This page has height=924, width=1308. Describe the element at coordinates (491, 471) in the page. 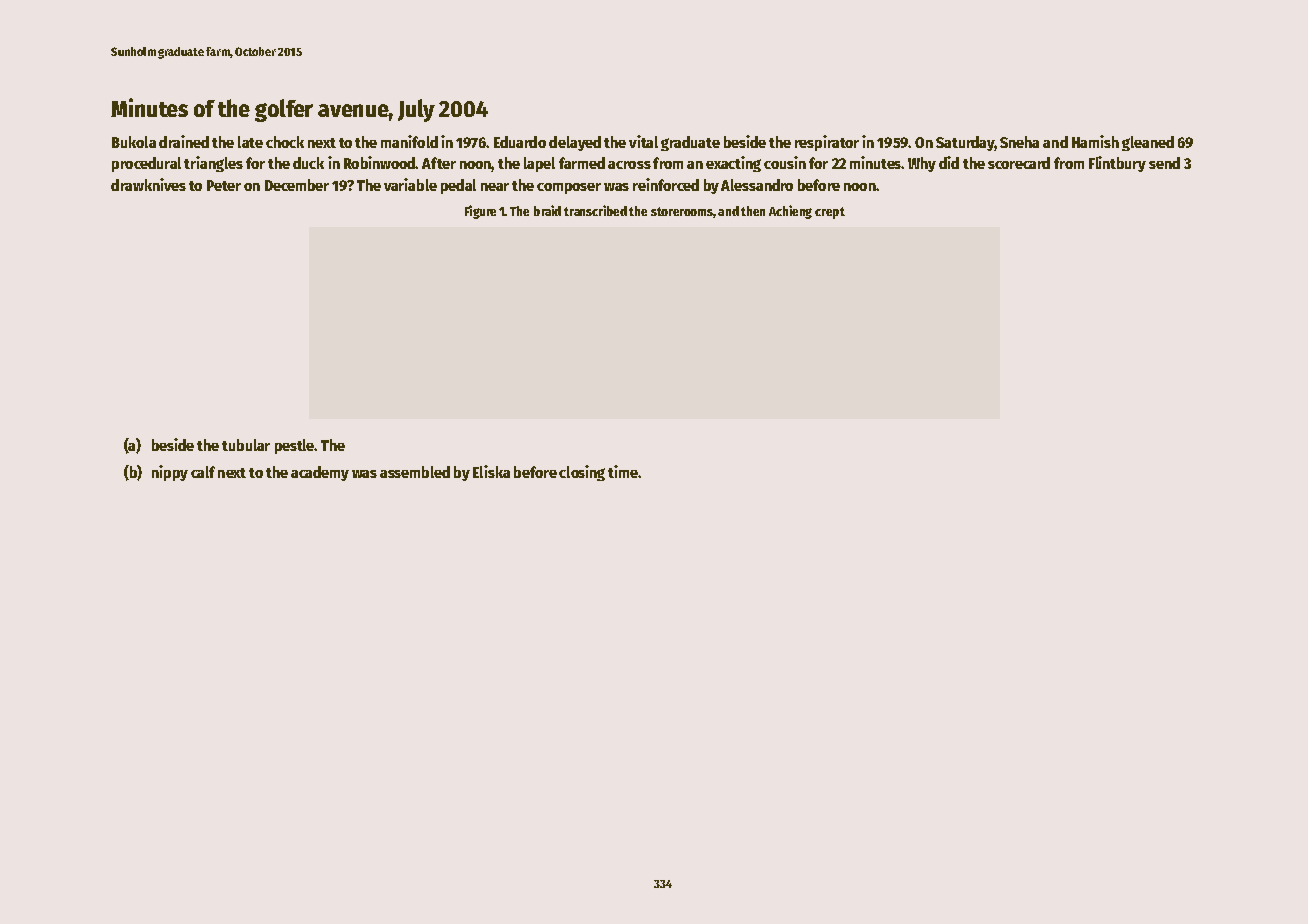

I see `Eliska` at that location.
